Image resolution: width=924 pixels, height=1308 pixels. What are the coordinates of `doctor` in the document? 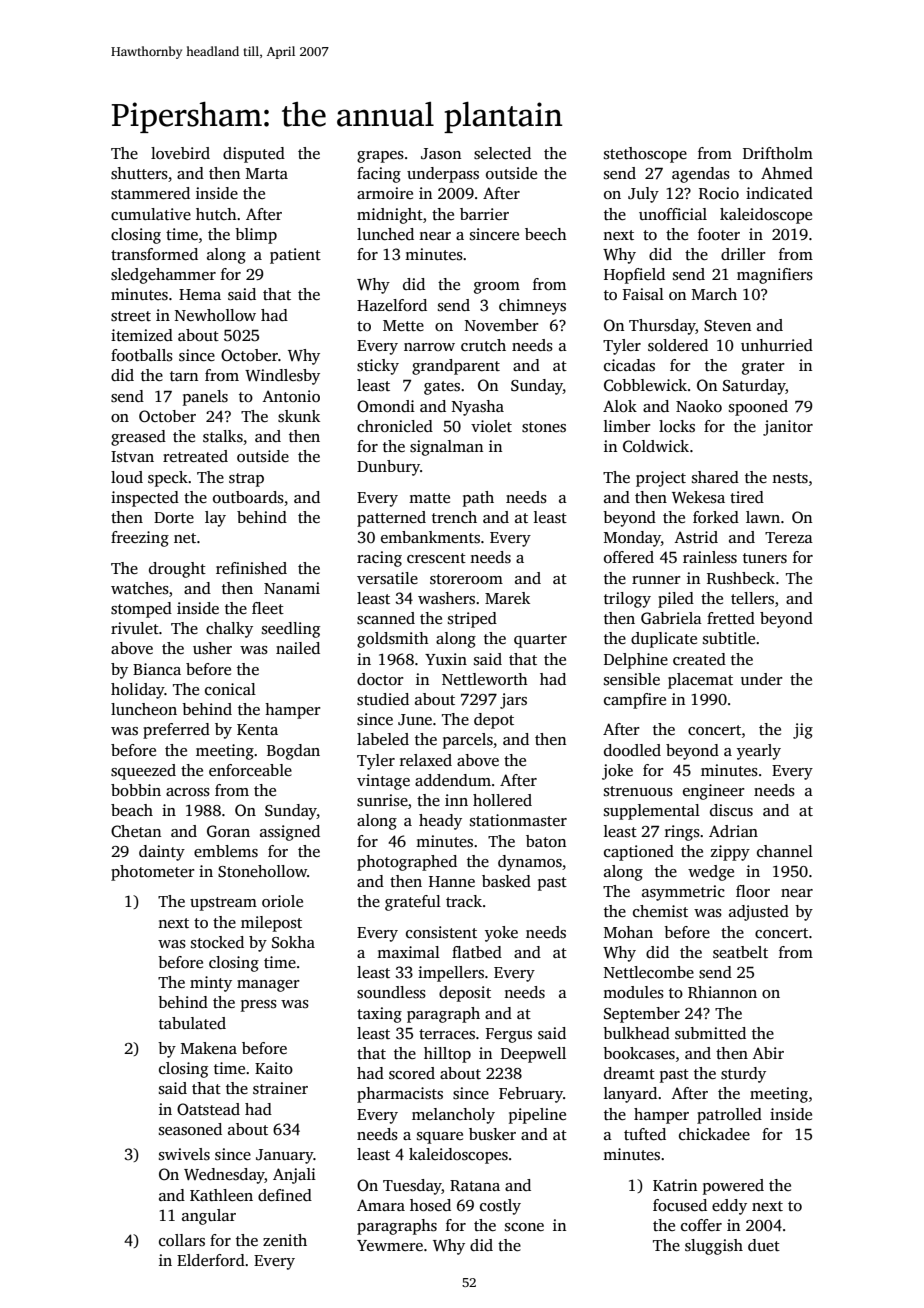 It's located at (380, 679).
